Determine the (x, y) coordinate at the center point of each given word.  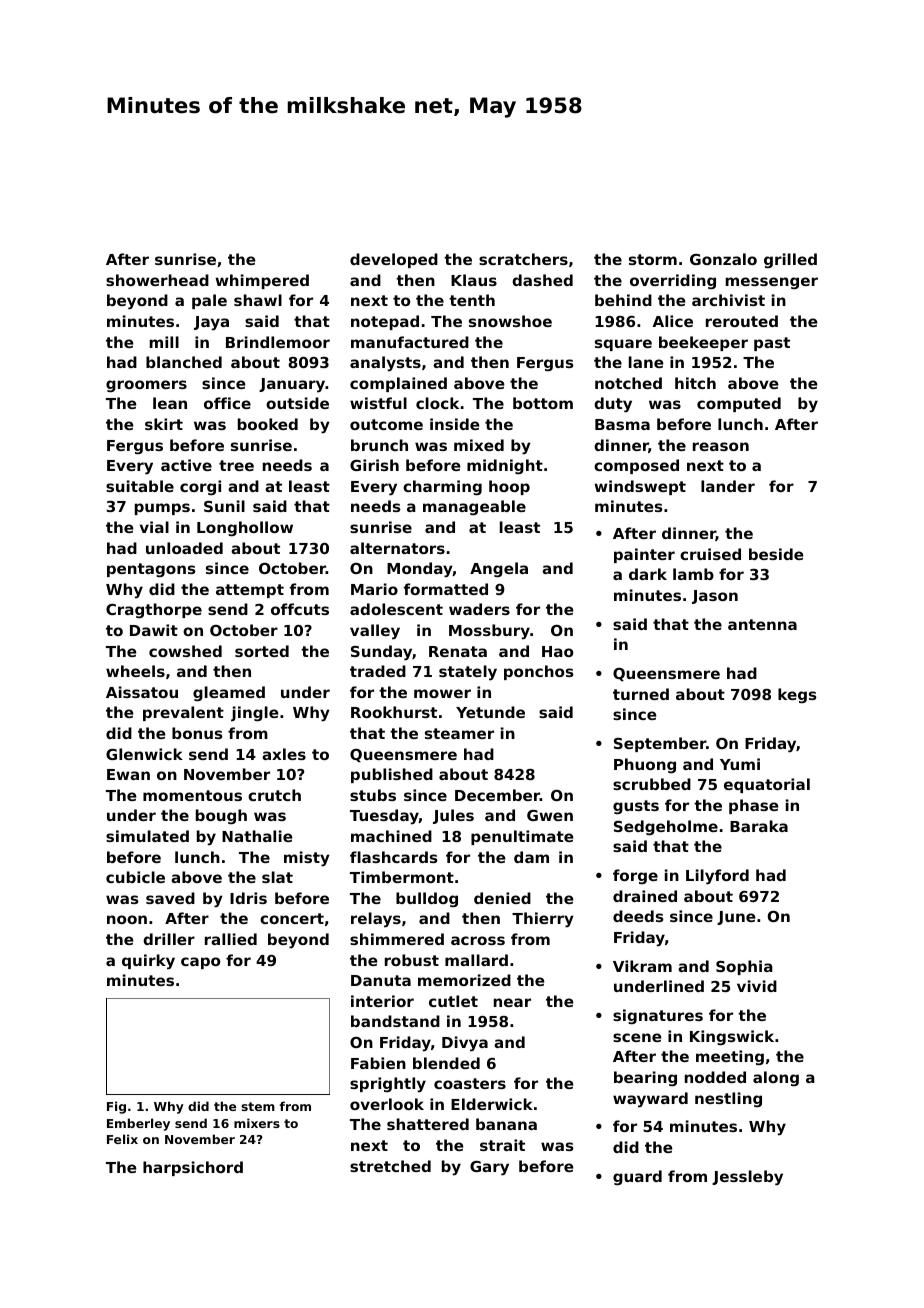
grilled (790, 260)
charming (442, 487)
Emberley (138, 1124)
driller (169, 939)
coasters (470, 1083)
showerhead (157, 280)
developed (394, 260)
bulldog (427, 899)
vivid (757, 986)
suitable (140, 486)
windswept (640, 487)
